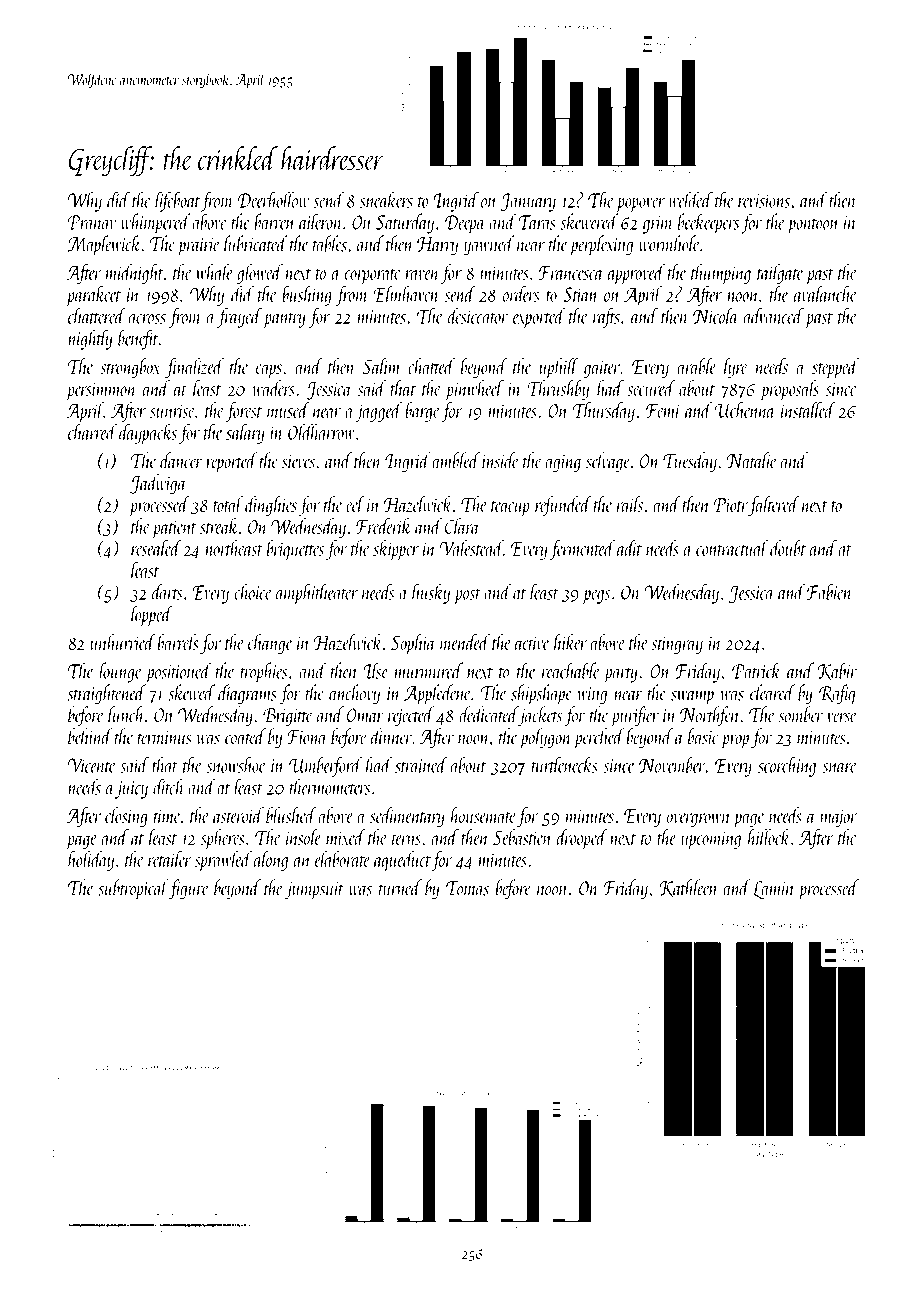 The width and height of the page is (924, 1311). Describe the element at coordinates (465, 224) in the page. I see `Deepa` at that location.
